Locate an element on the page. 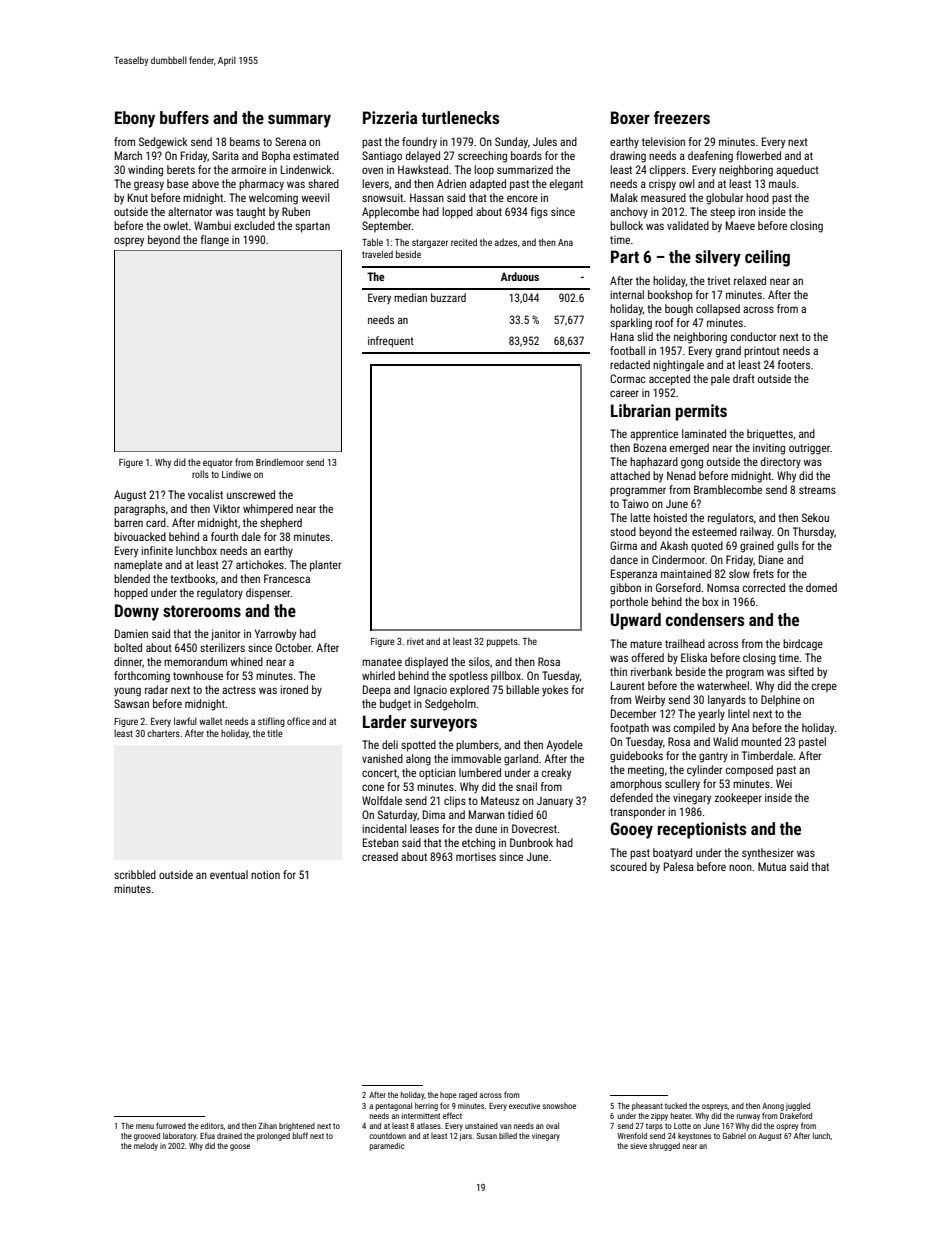 The height and width of the image is (1233, 952). turtlenecks is located at coordinates (460, 117).
